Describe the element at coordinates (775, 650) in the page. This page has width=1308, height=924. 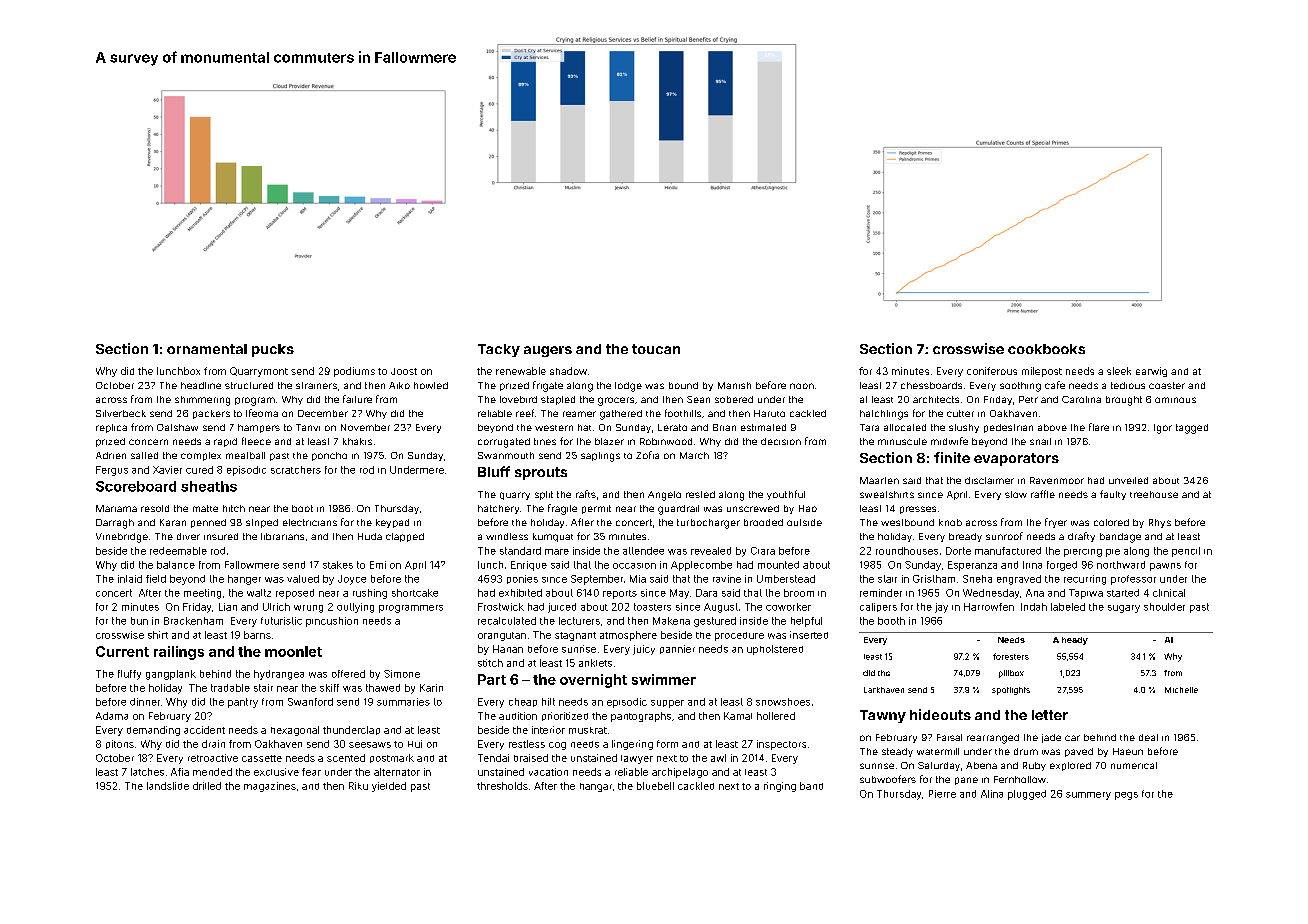
I see `upholstered` at that location.
